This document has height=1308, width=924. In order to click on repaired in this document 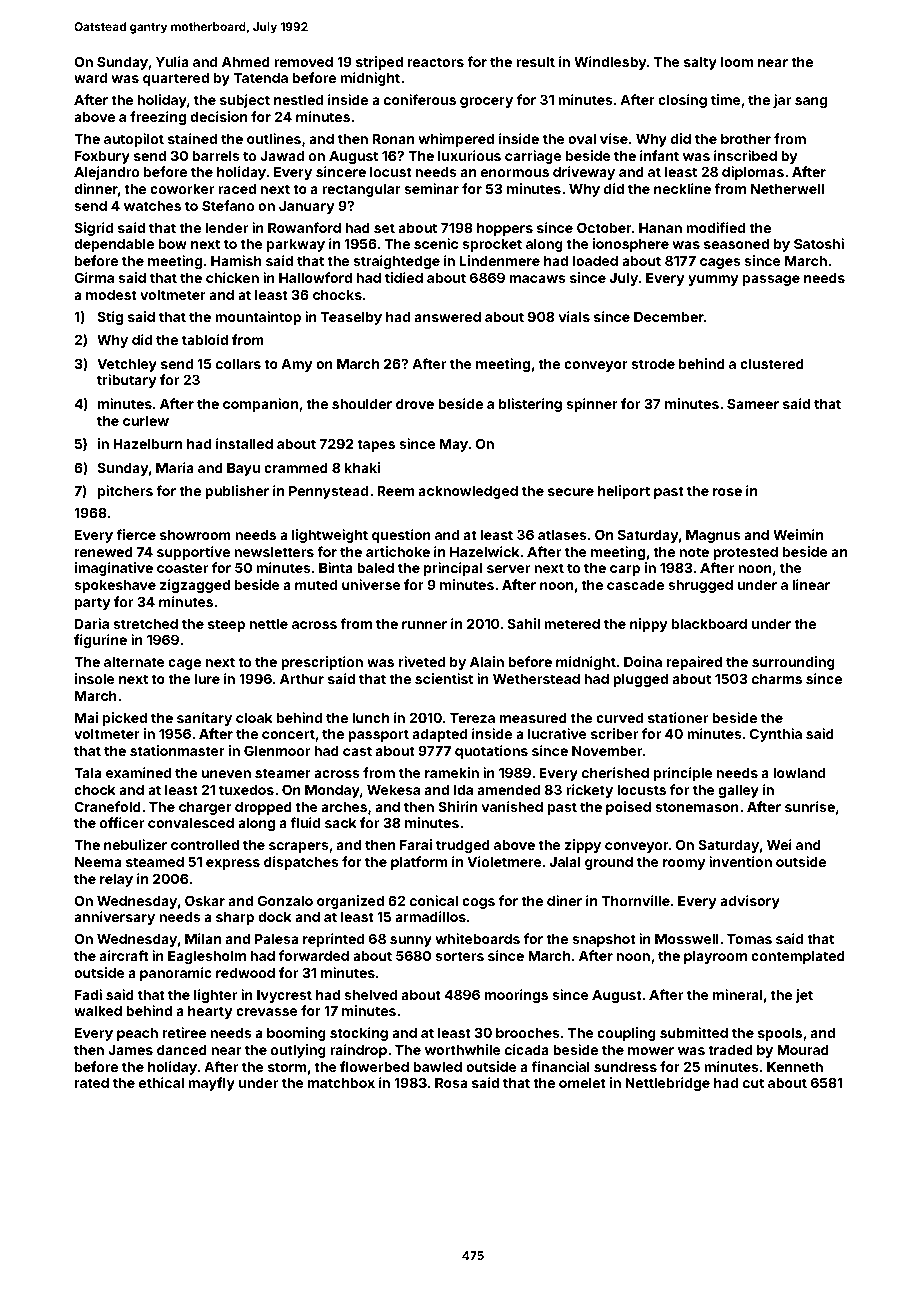, I will do `click(694, 663)`.
